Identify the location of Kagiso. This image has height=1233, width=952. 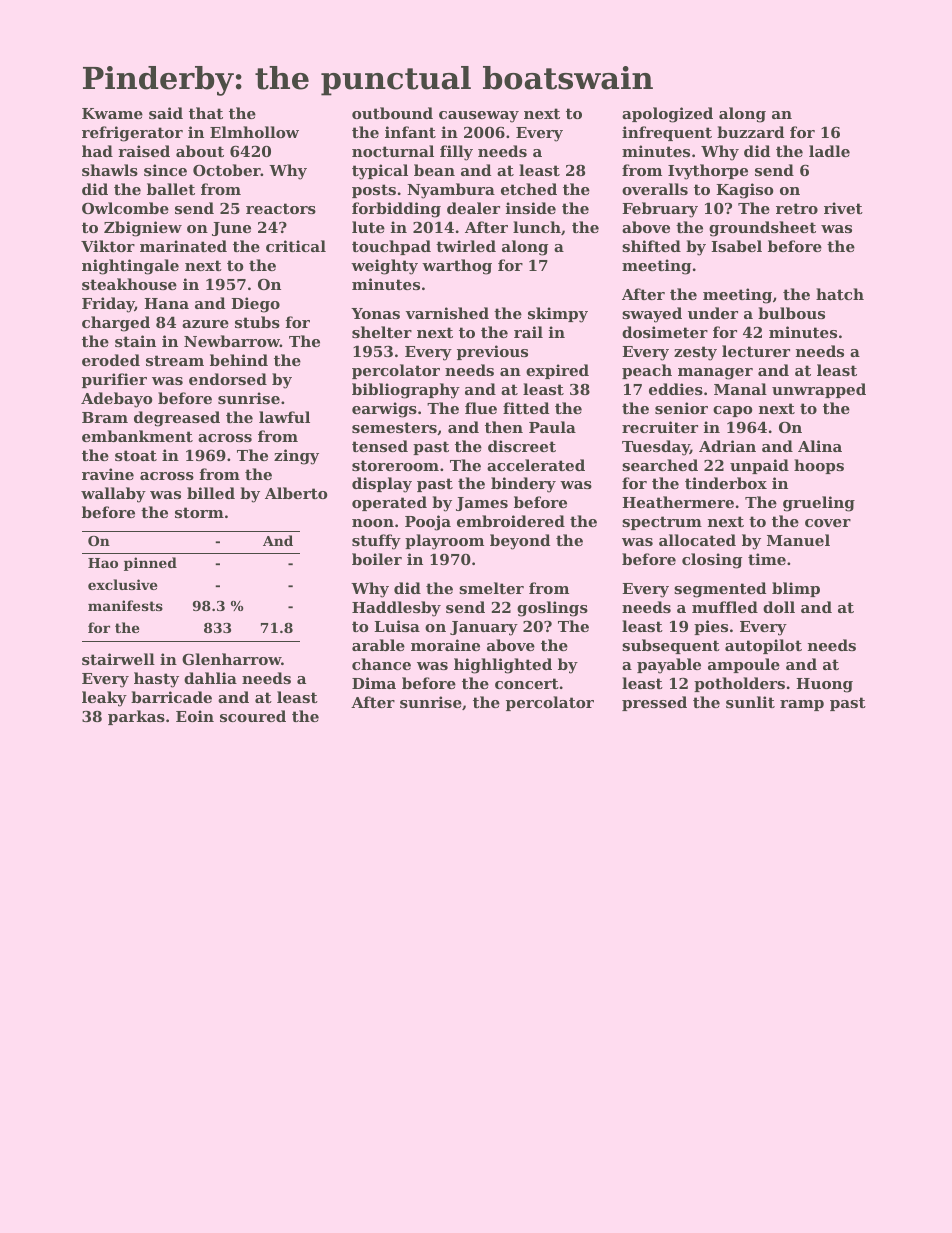
(744, 191).
